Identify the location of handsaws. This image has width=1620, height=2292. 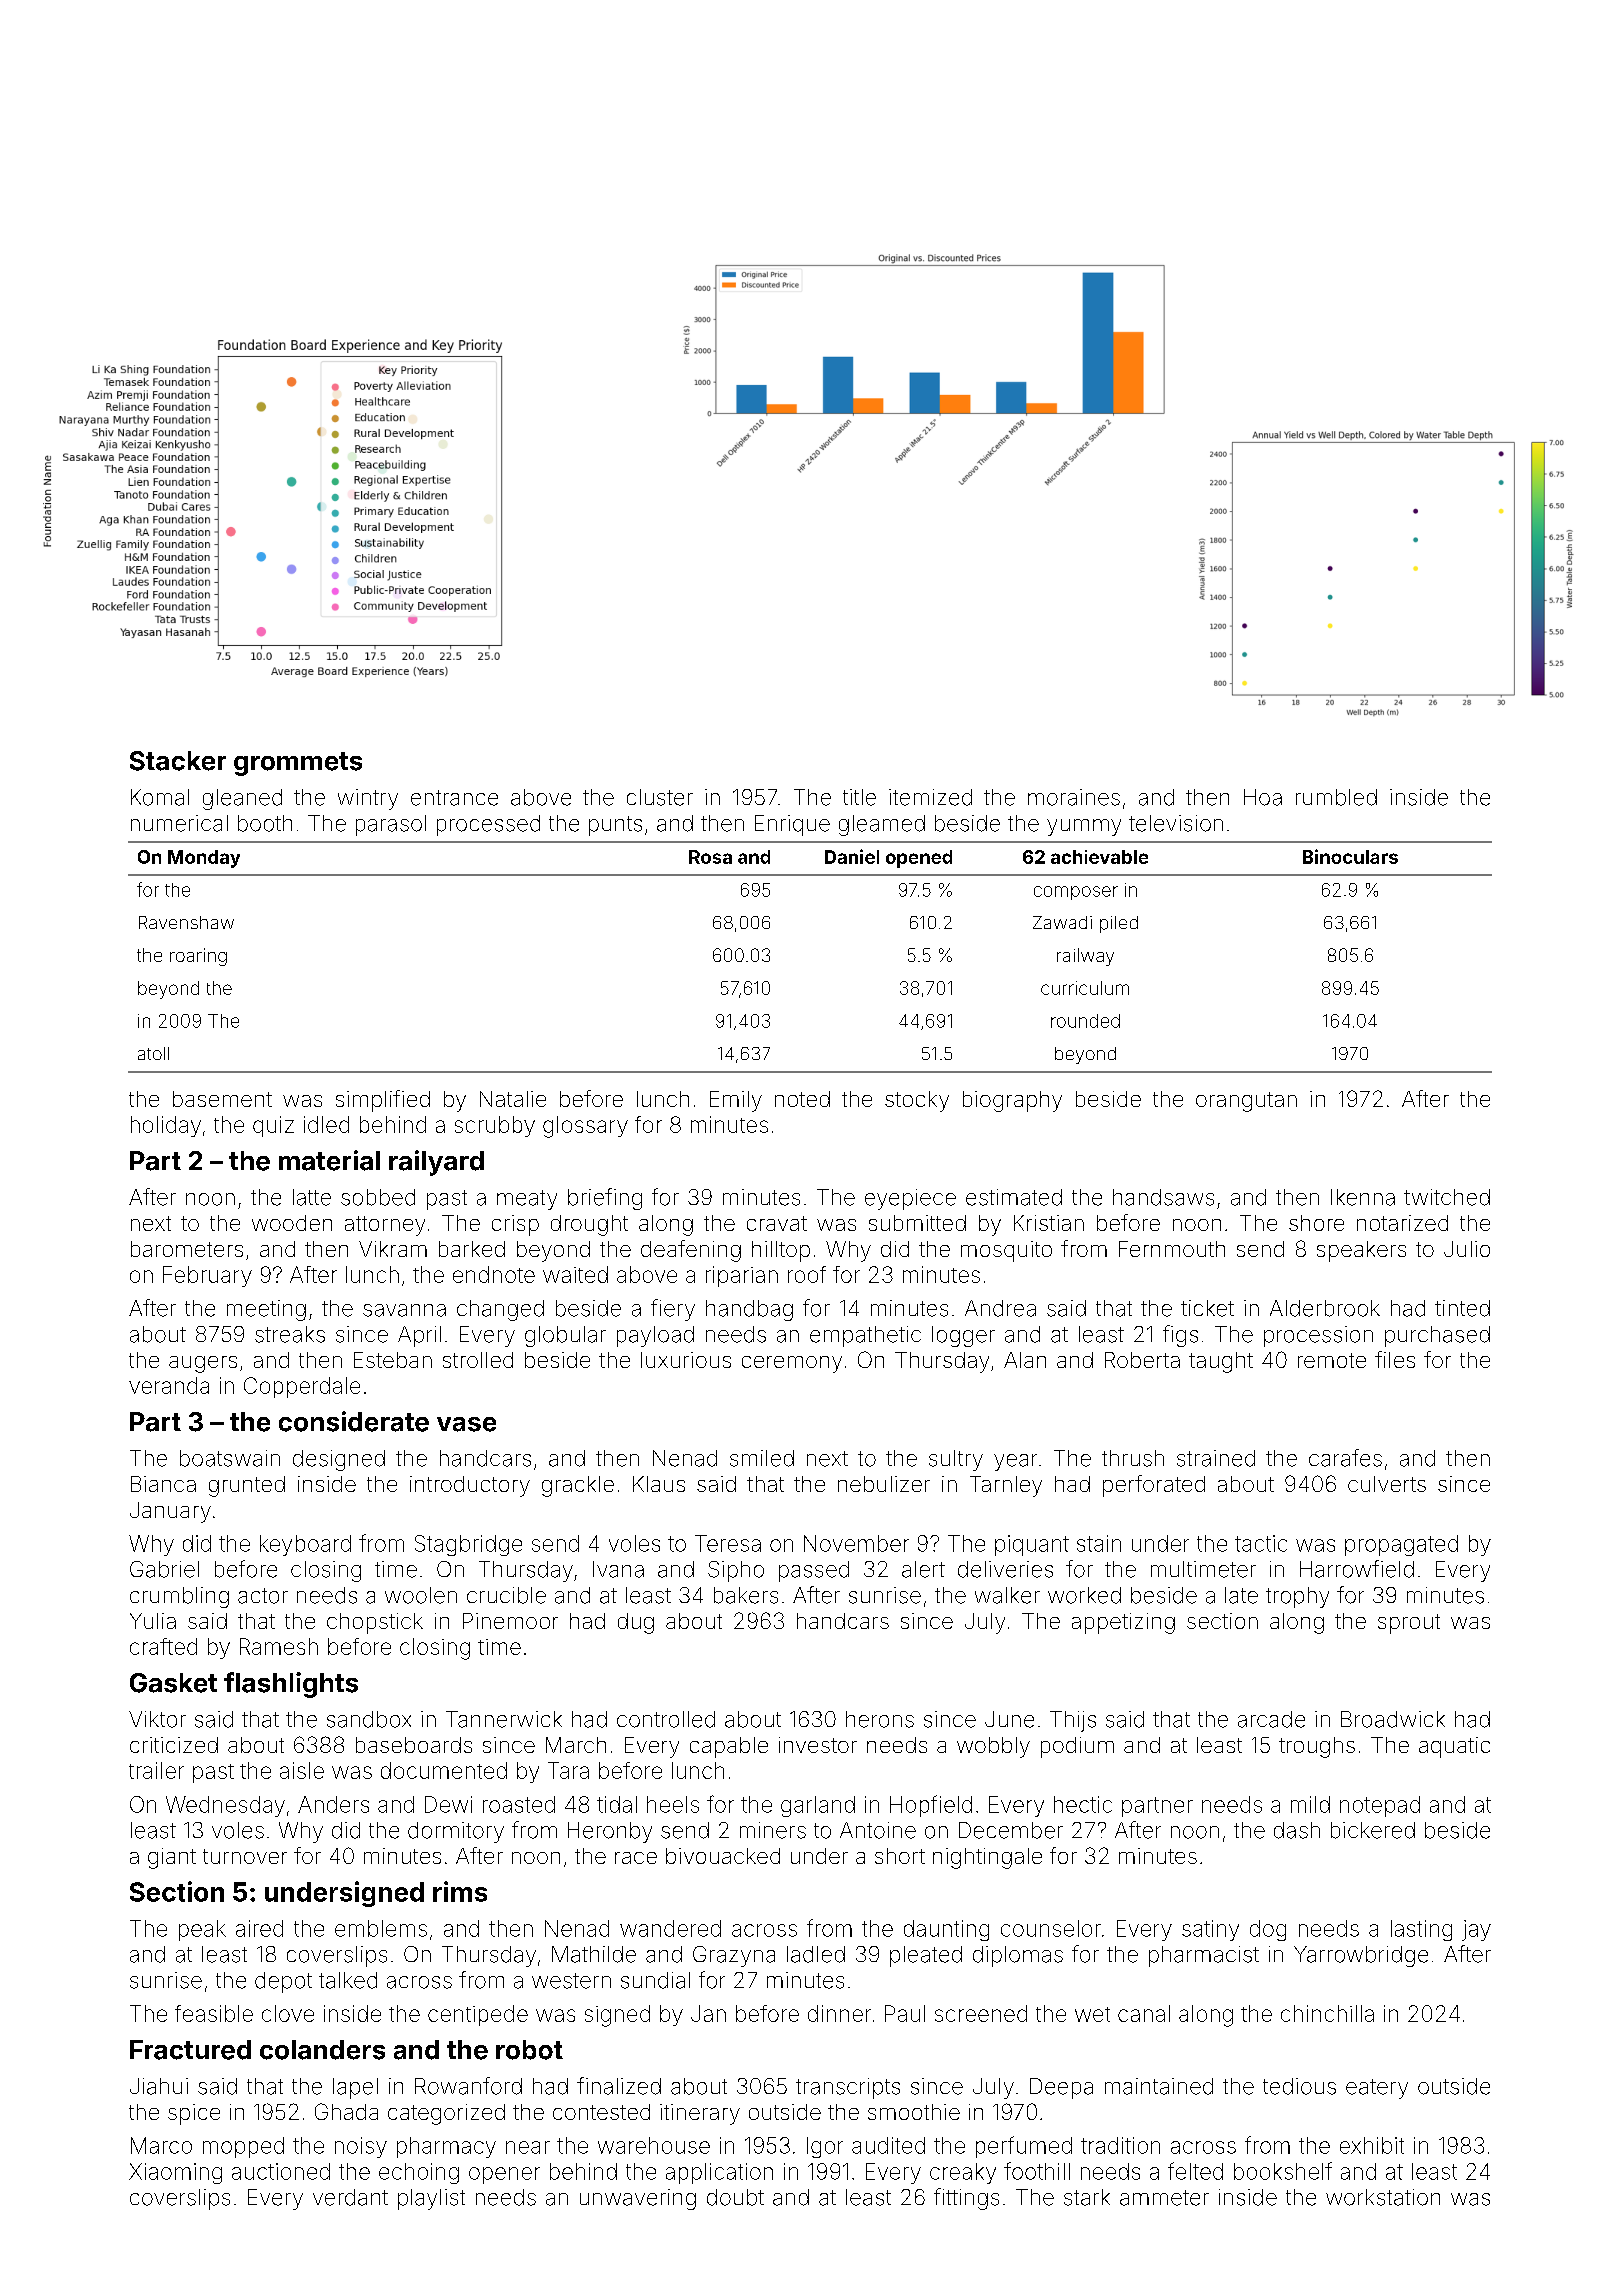
(1163, 1197).
